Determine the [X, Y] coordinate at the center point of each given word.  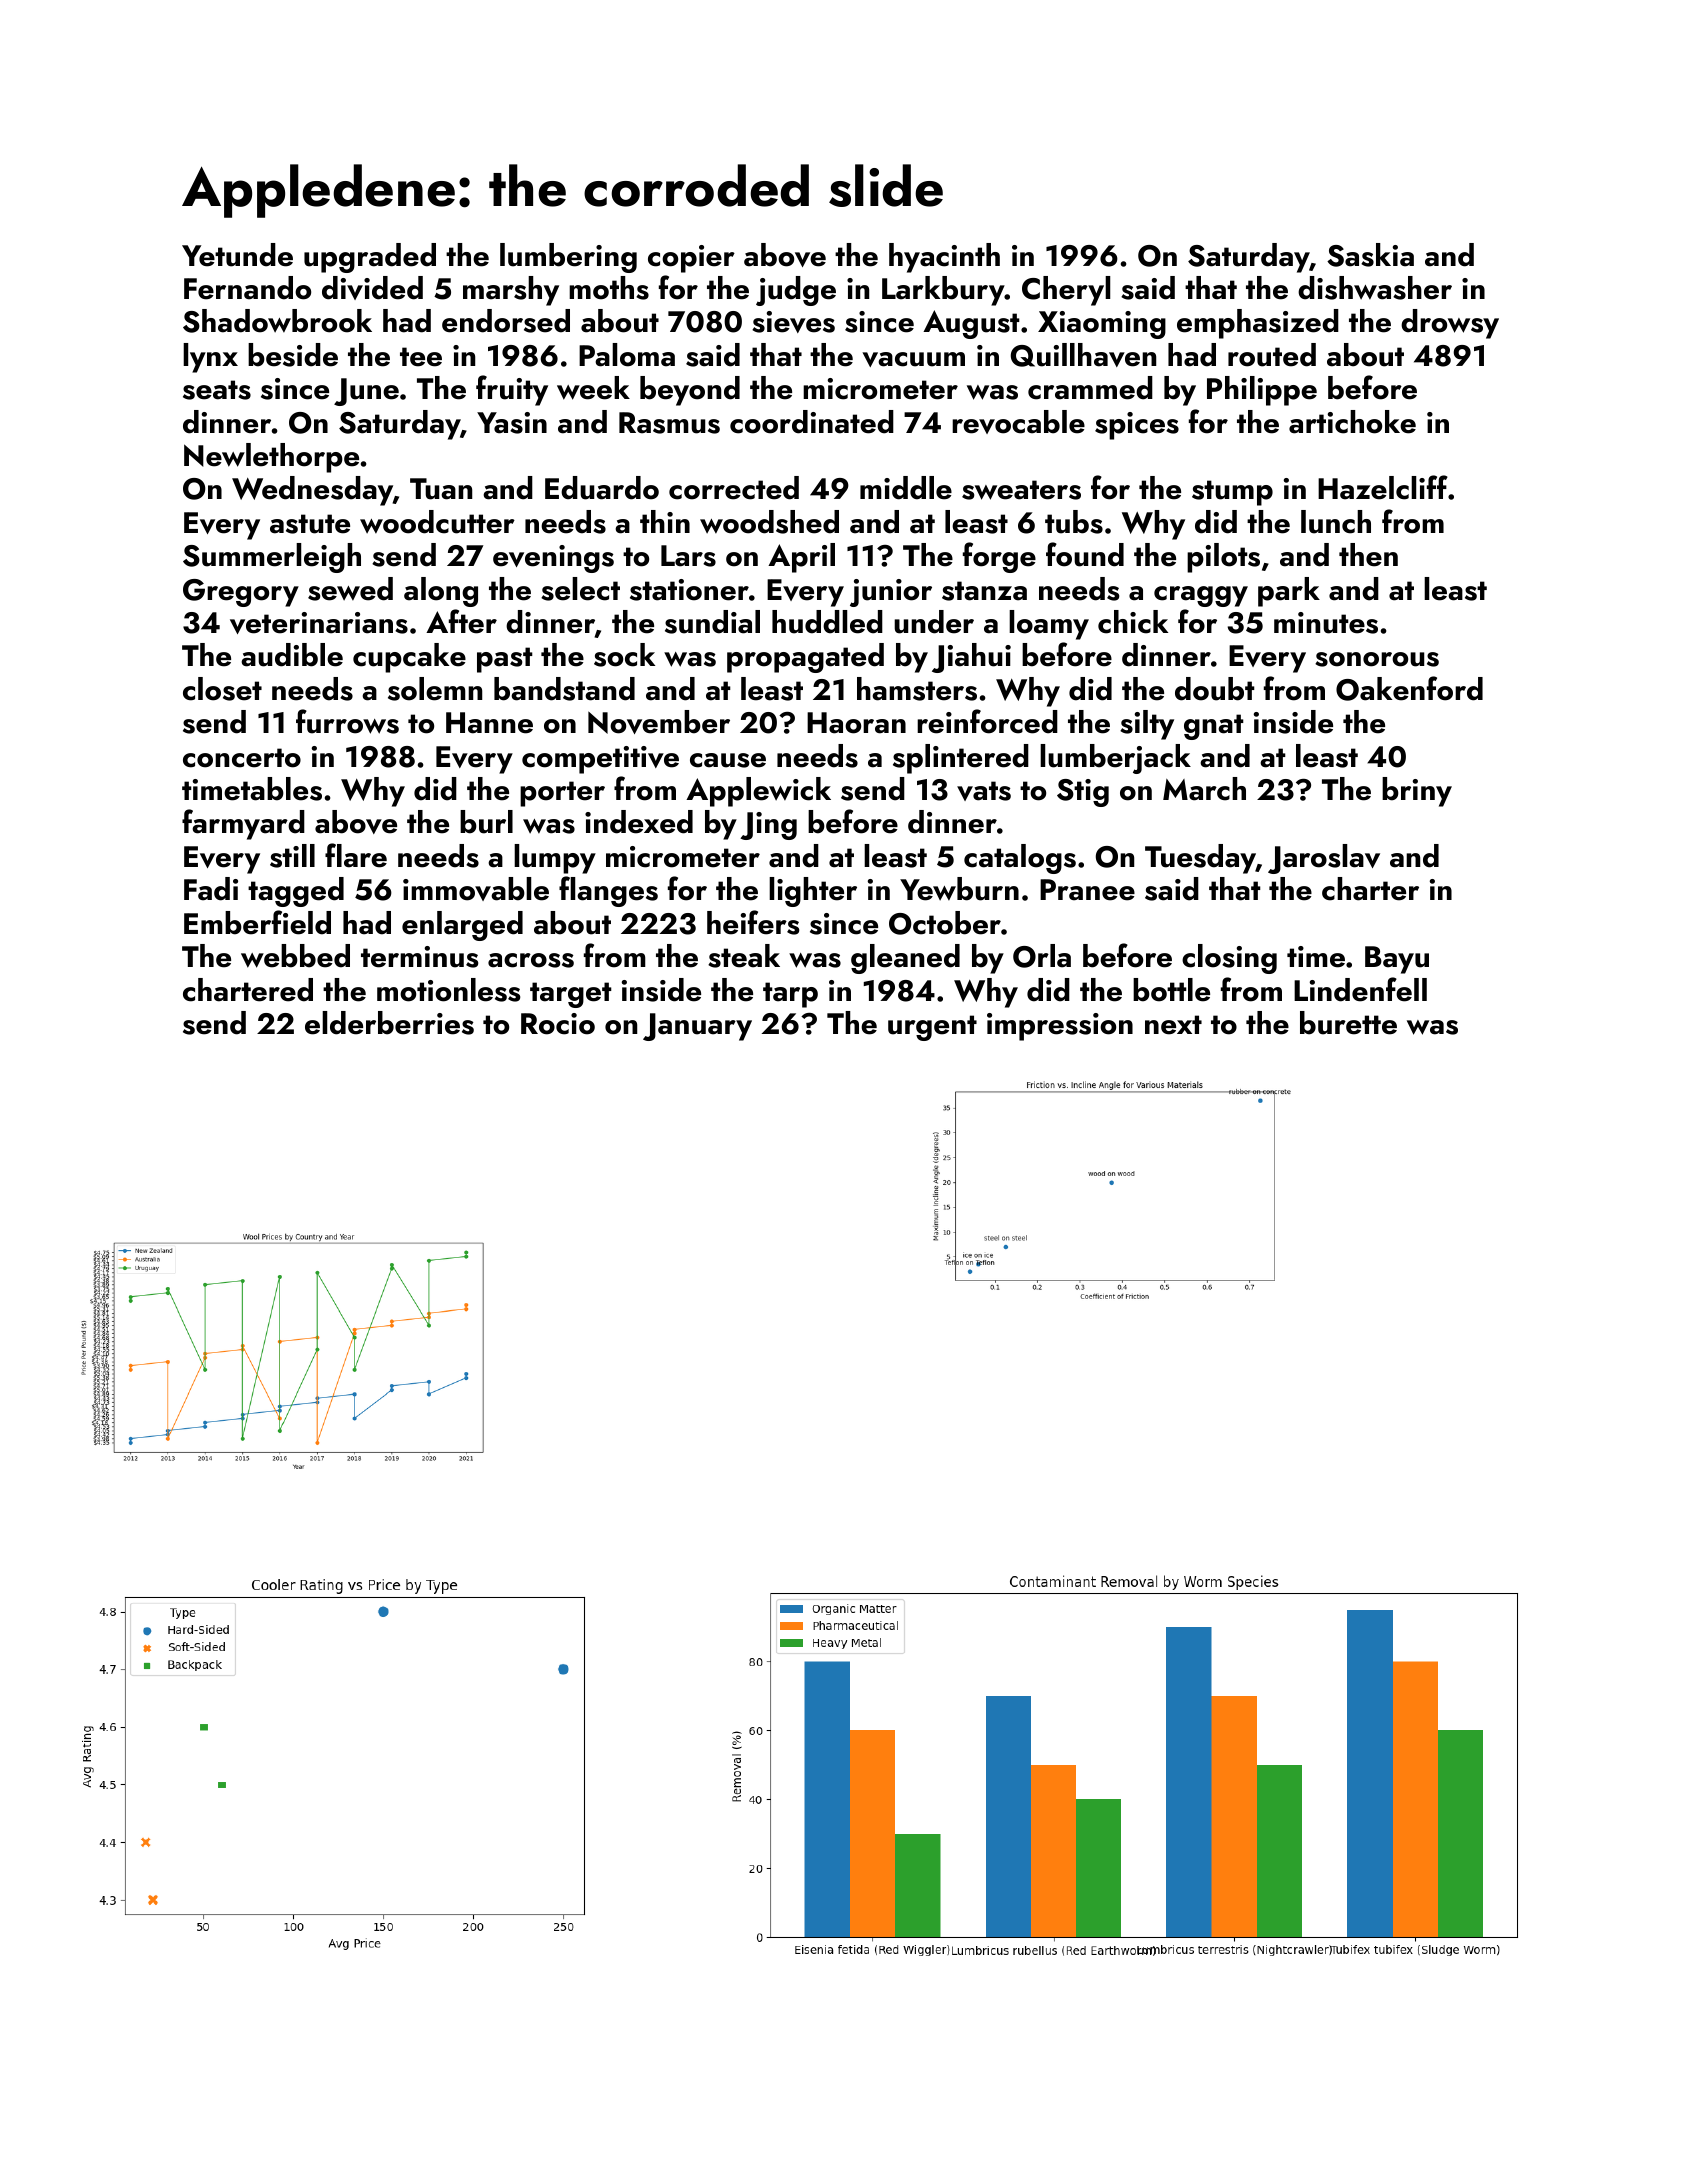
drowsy [1450, 324]
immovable [476, 889]
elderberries [389, 1023]
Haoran [856, 723]
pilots [1223, 558]
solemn [435, 689]
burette [1348, 1023]
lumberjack [1115, 759]
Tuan [441, 489]
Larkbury [943, 291]
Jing [768, 826]
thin [665, 521]
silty [1147, 725]
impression [1060, 1027]
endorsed [506, 321]
